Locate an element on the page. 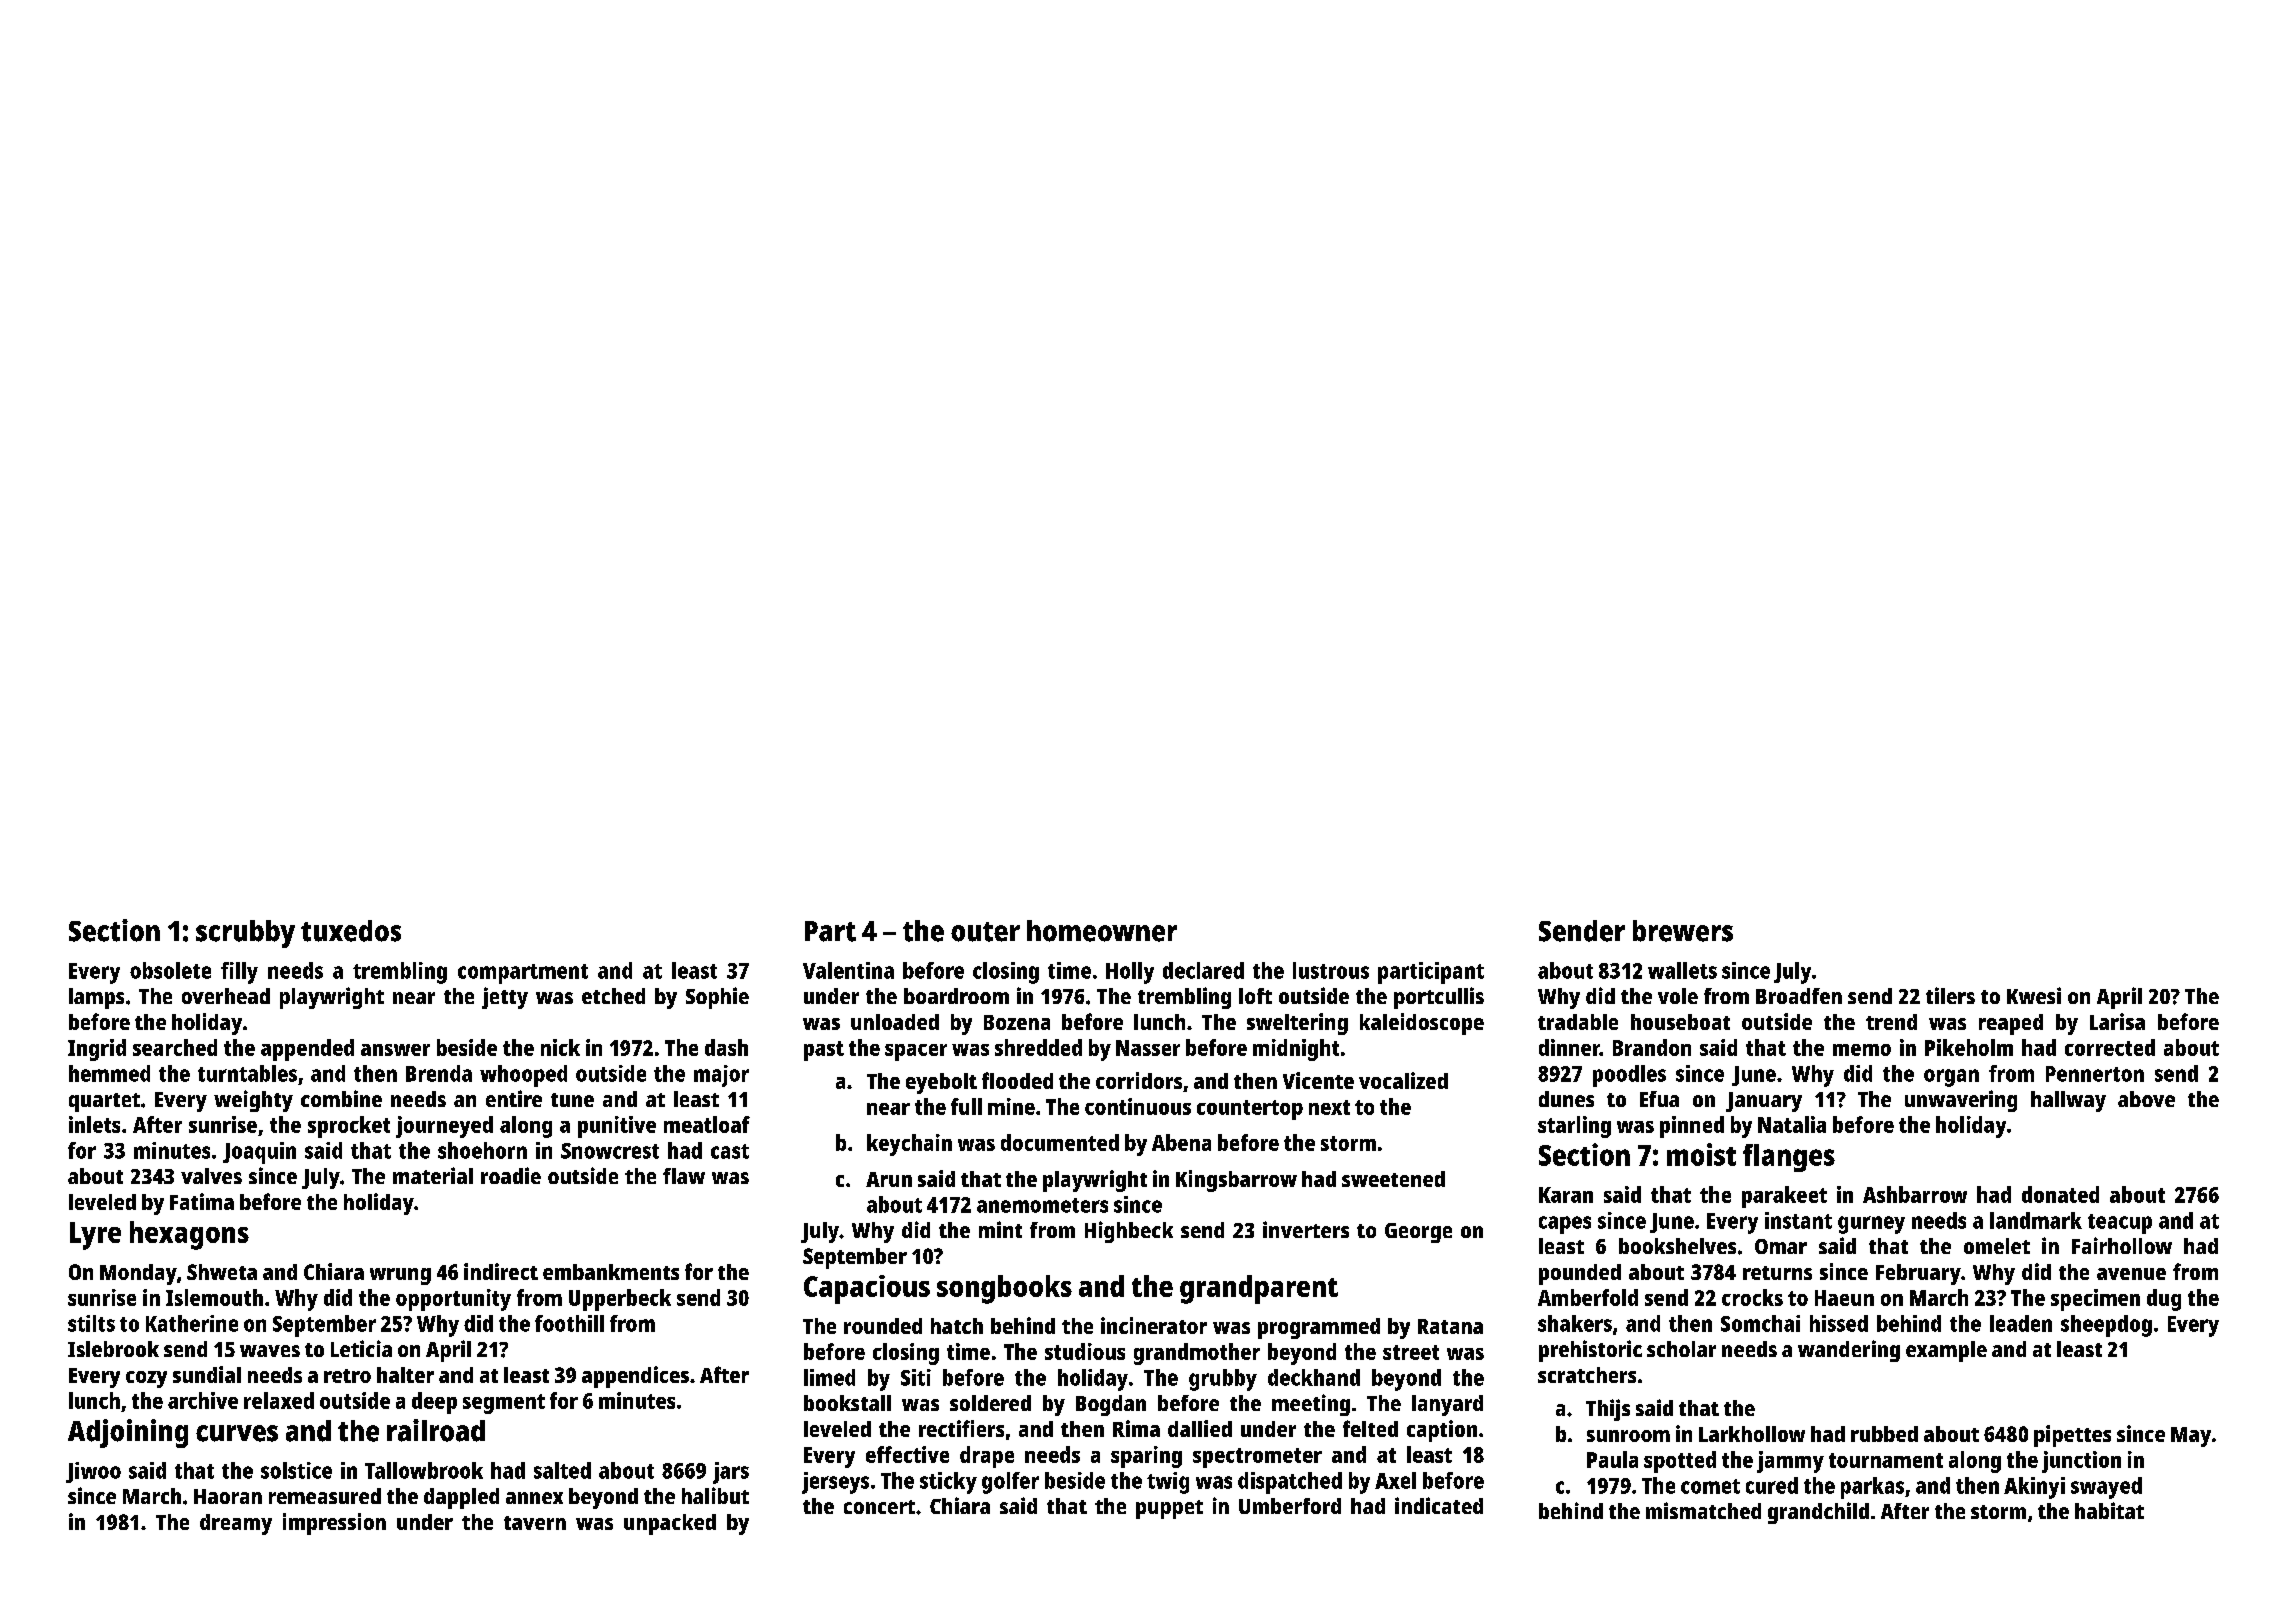 The image size is (2287, 1618). Fatima is located at coordinates (202, 1201).
